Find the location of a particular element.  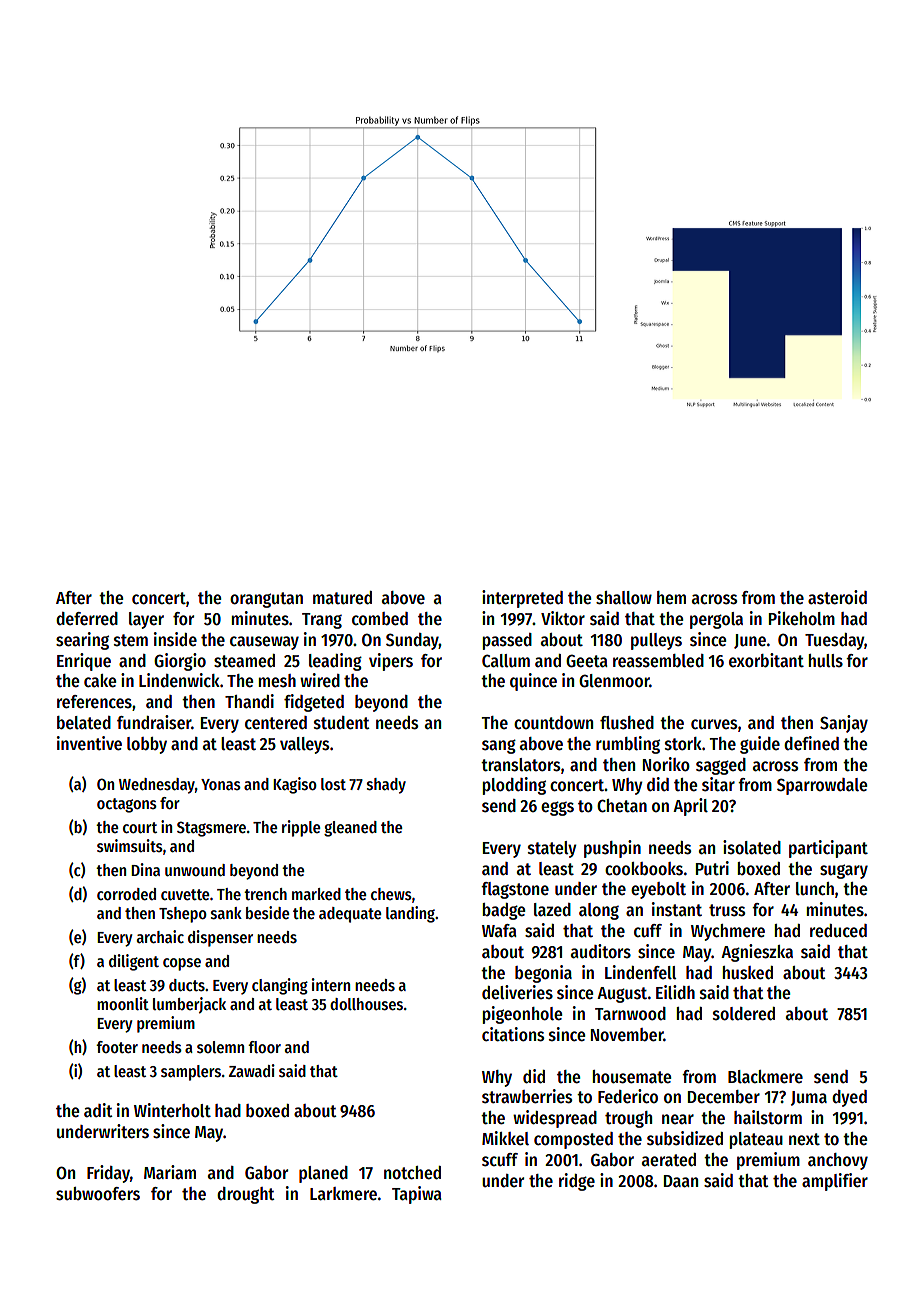

Stagsmere is located at coordinates (211, 829).
